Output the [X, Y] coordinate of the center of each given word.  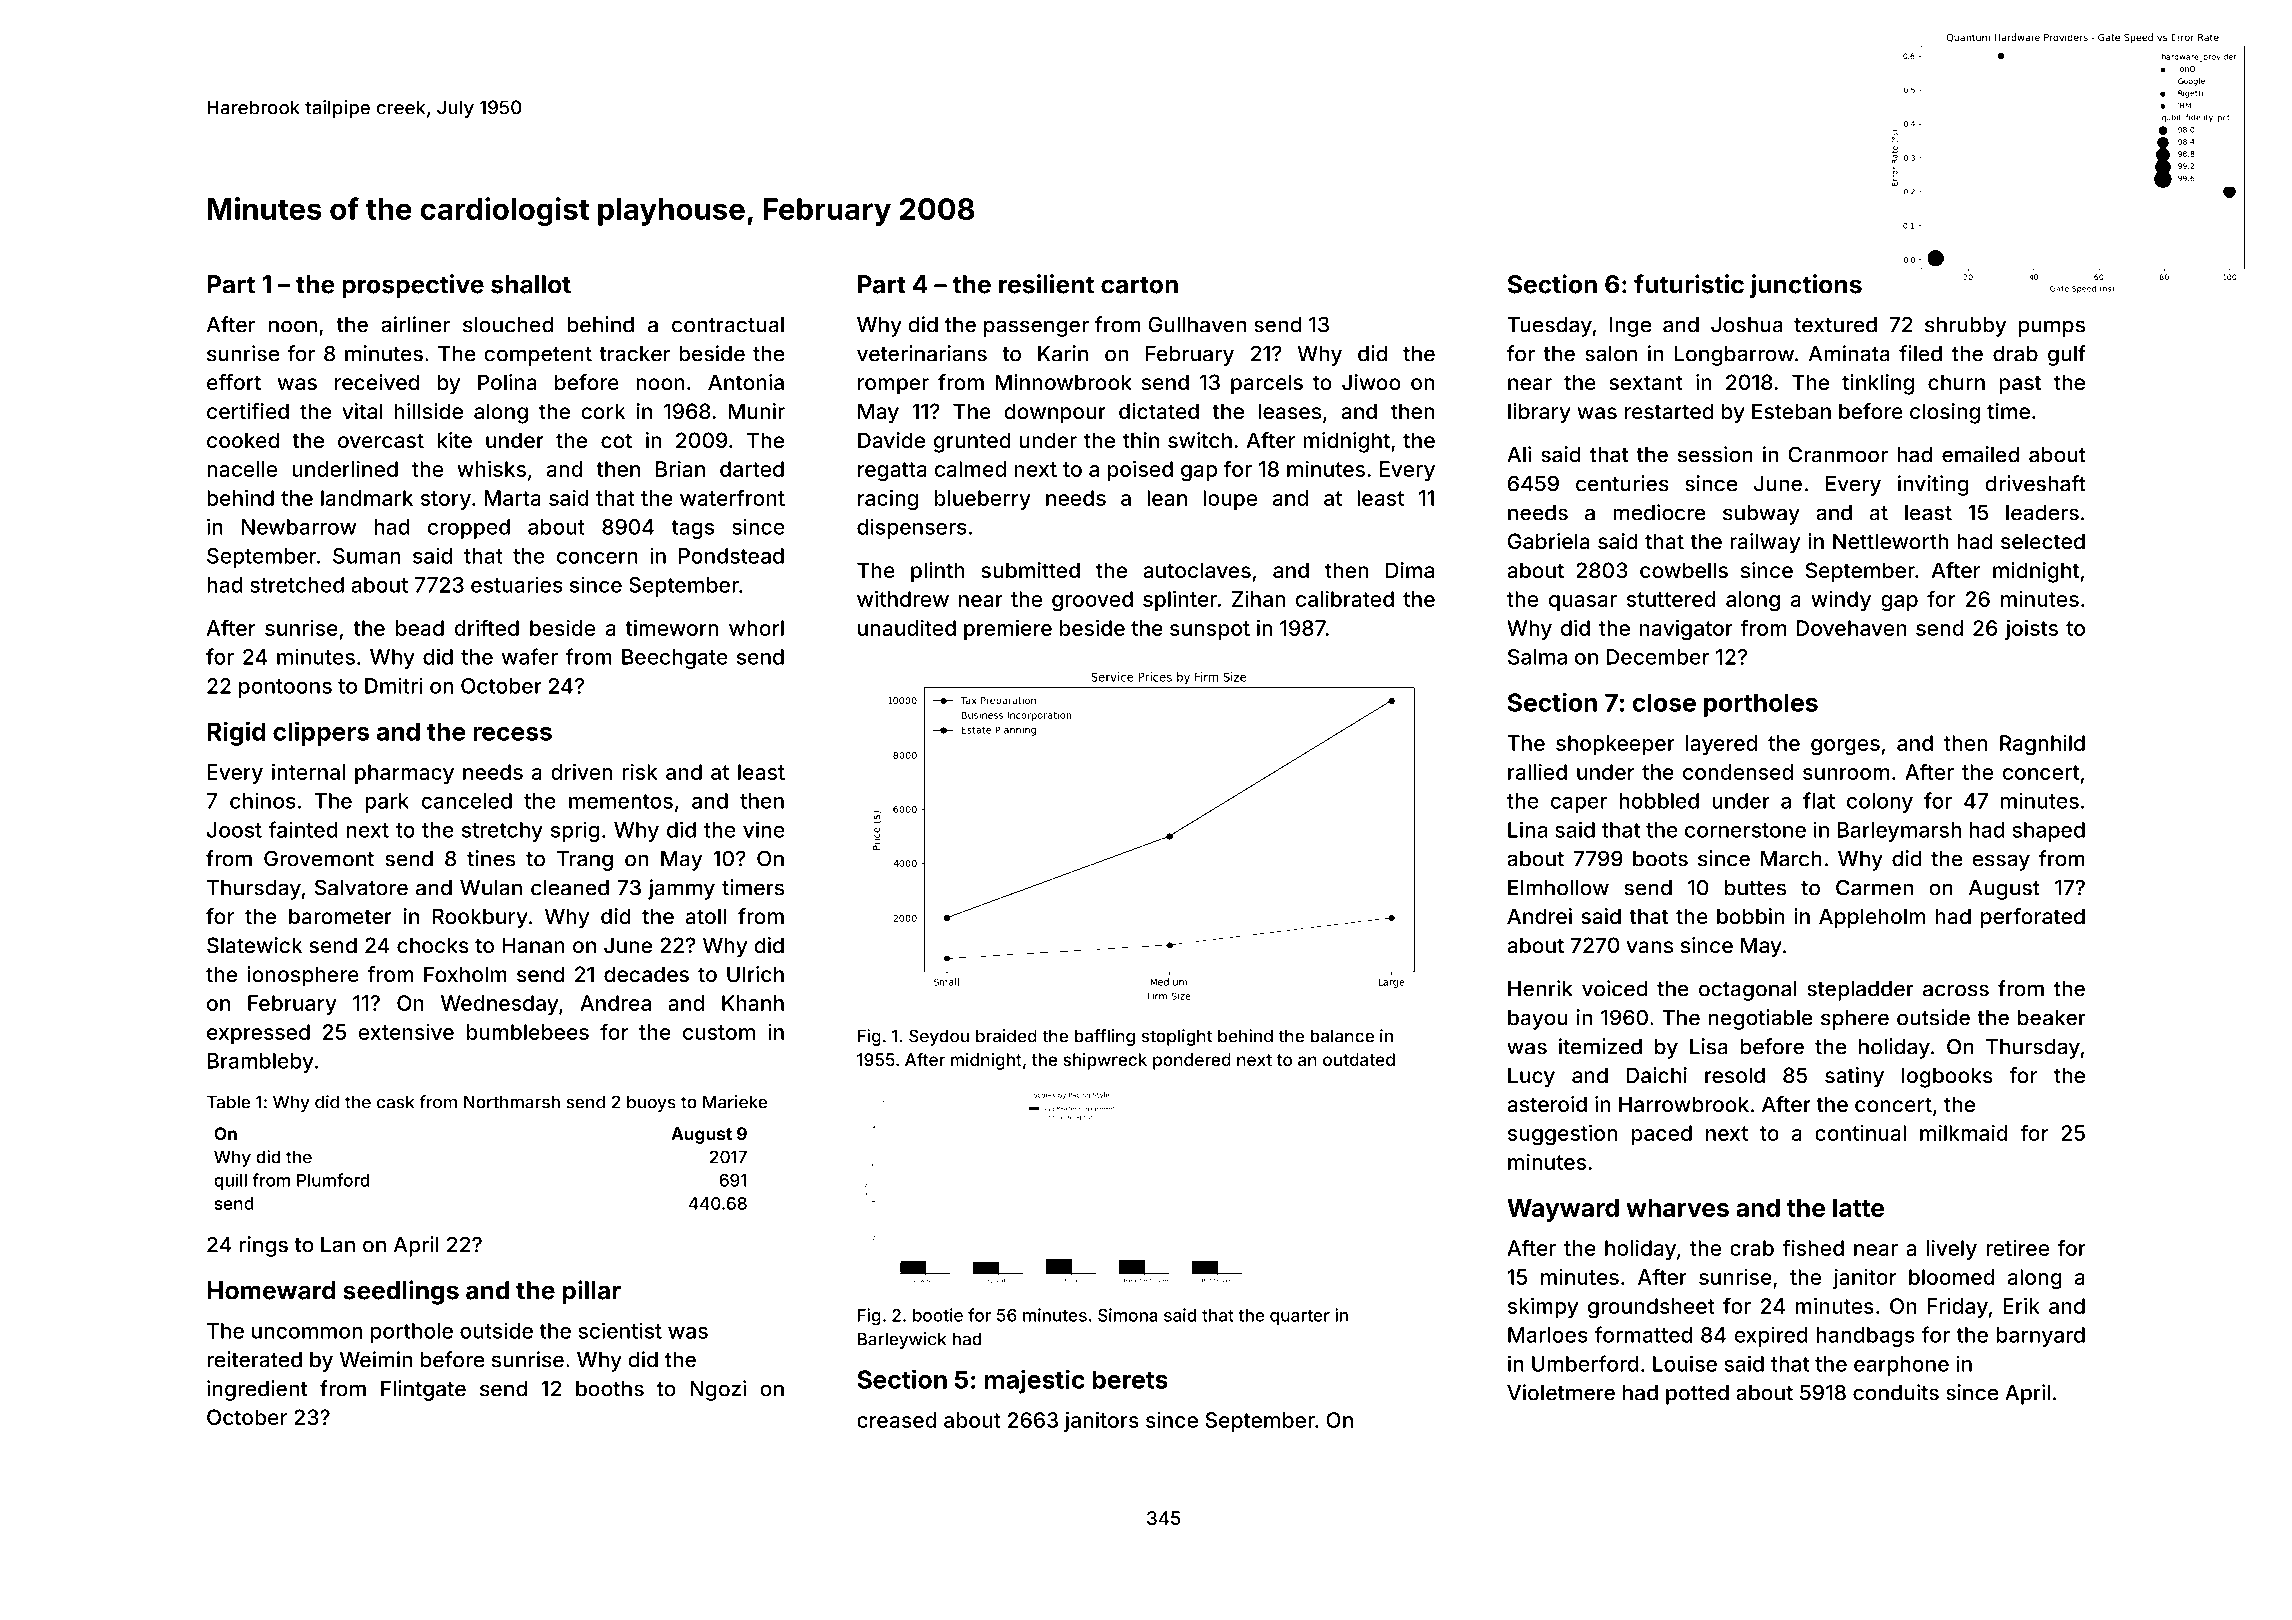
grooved [1092, 601]
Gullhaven [1197, 324]
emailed [1980, 454]
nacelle [242, 469]
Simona [1128, 1315]
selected [2043, 541]
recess [512, 734]
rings [264, 1246]
